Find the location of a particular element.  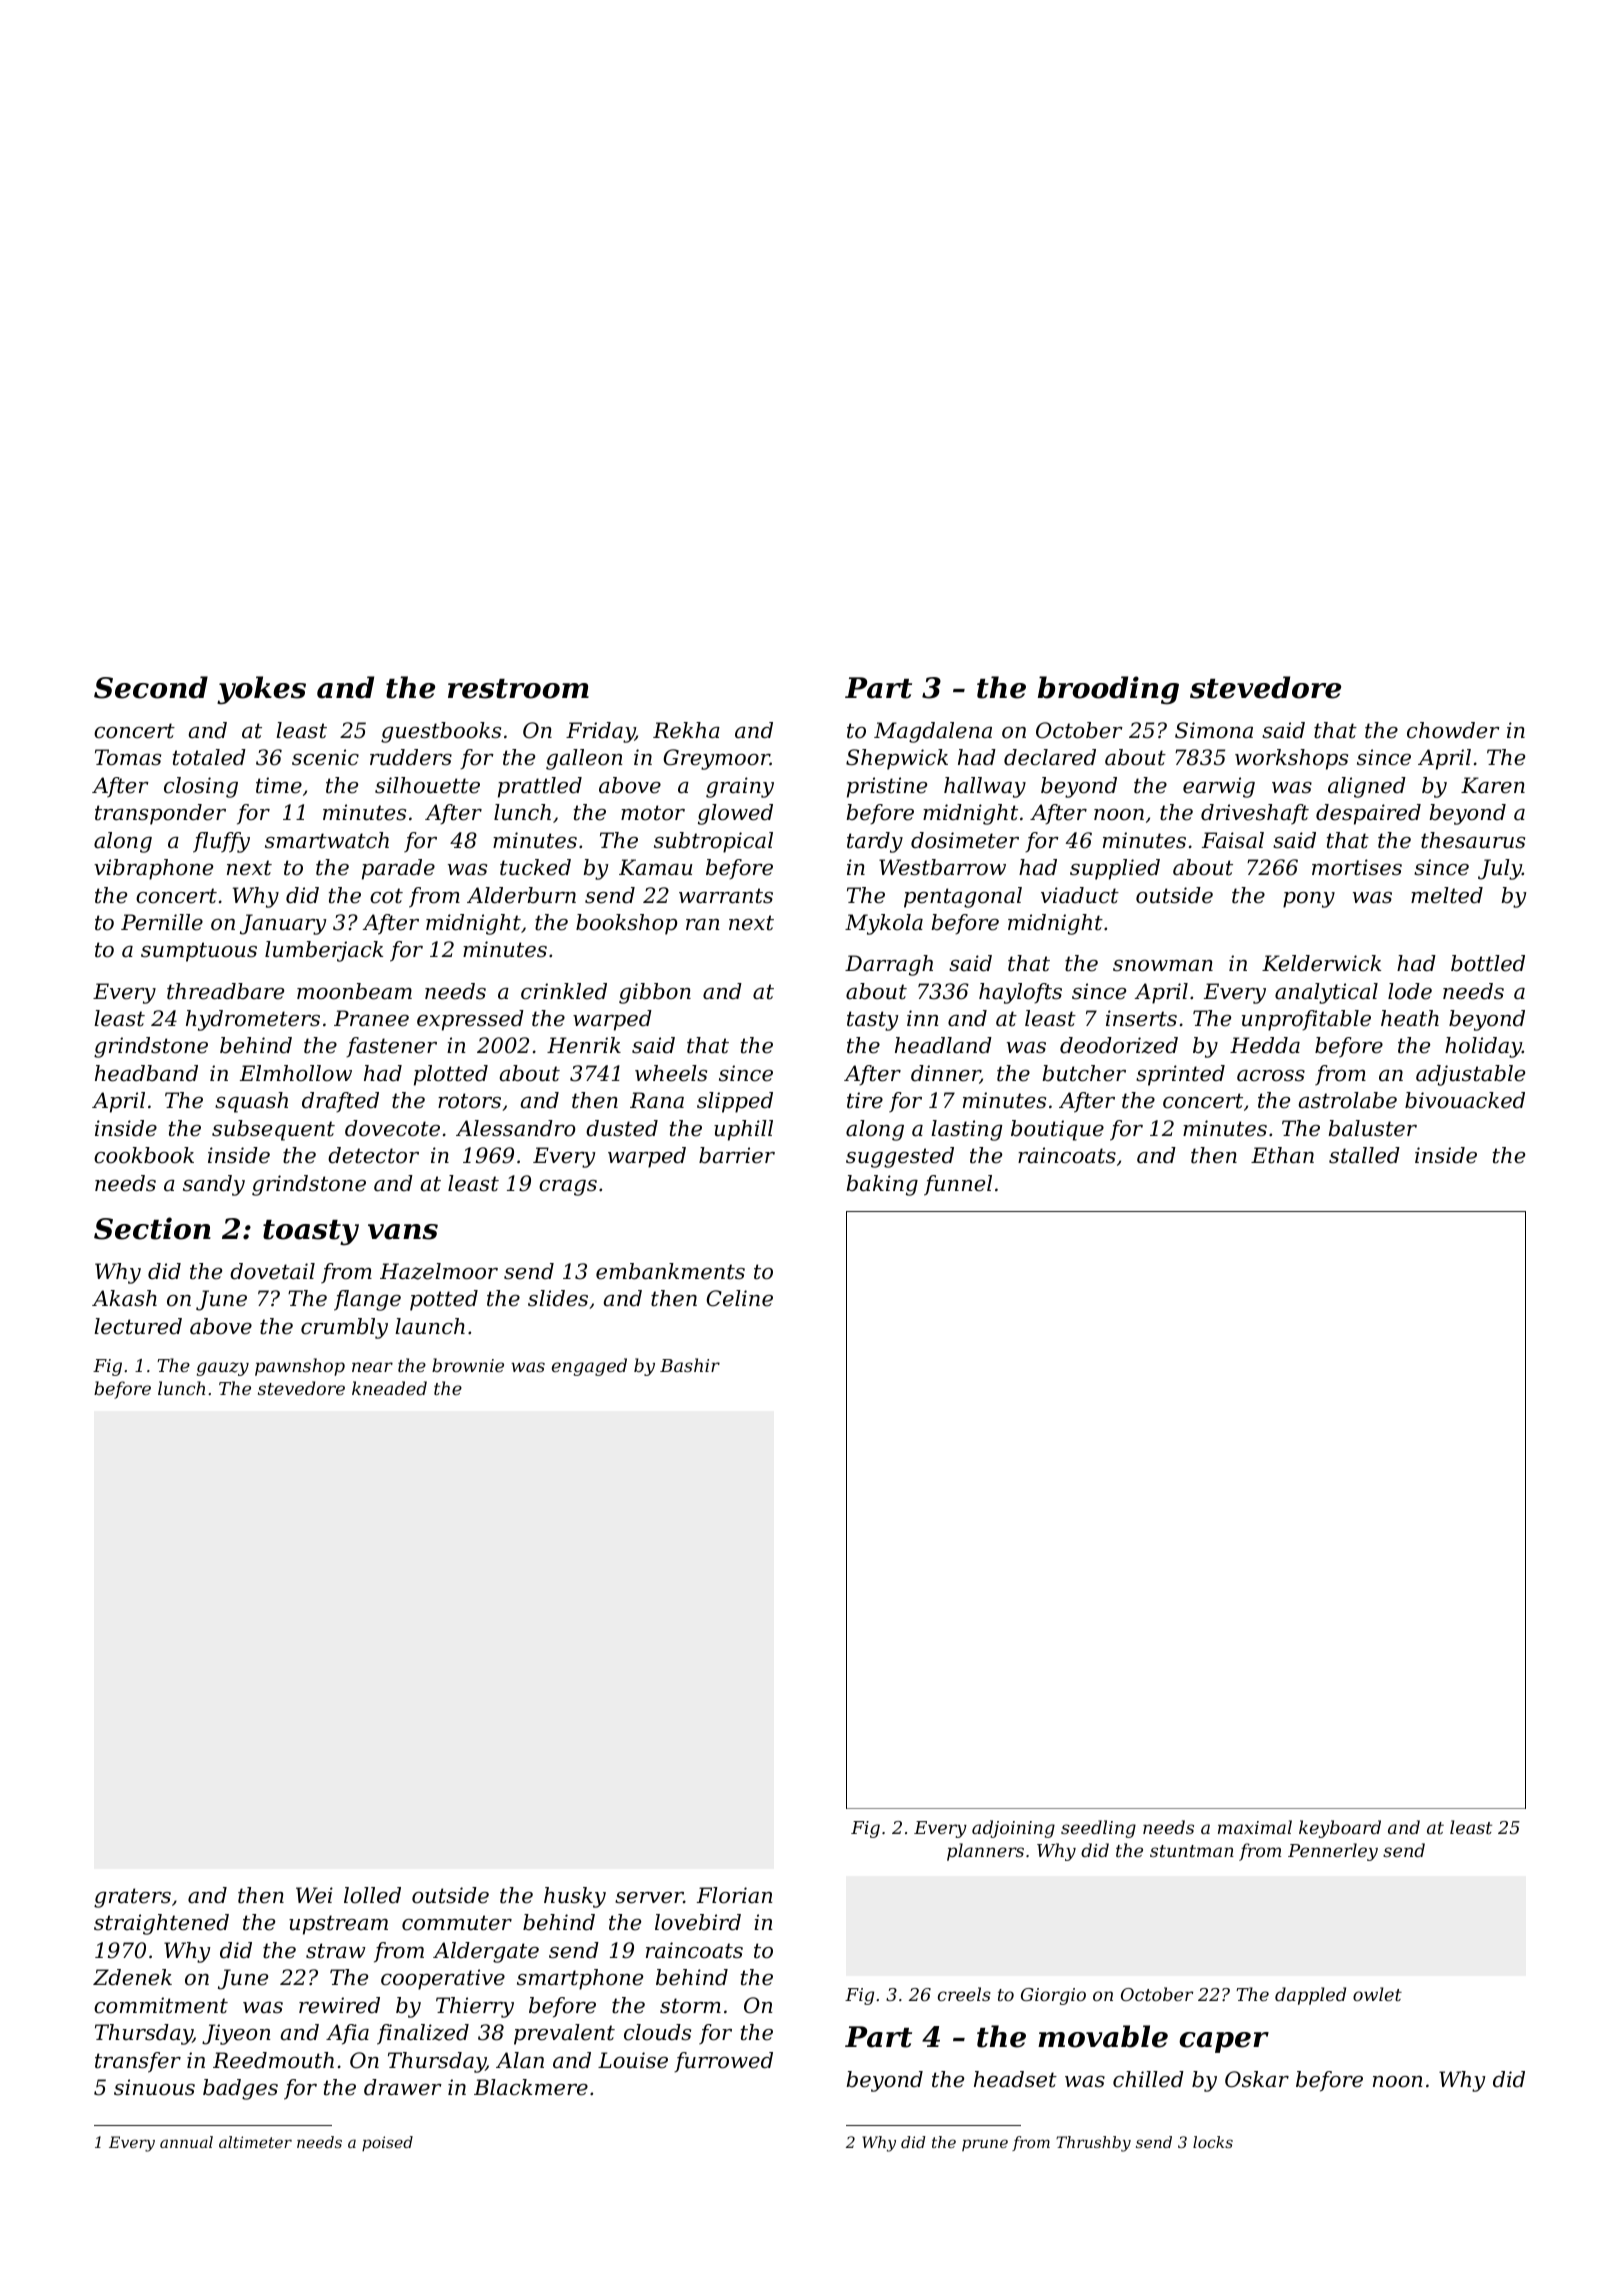

annual is located at coordinates (186, 2142).
